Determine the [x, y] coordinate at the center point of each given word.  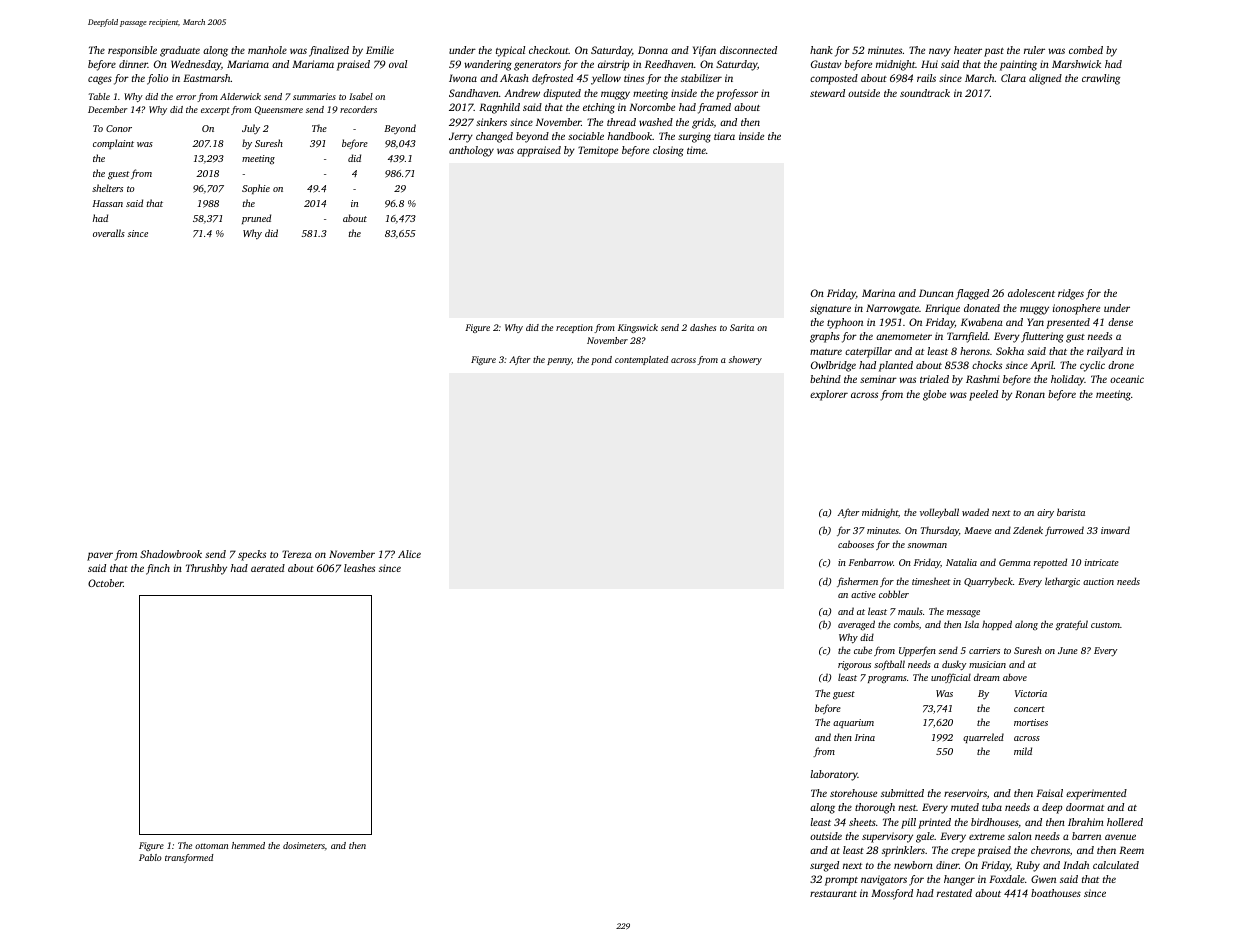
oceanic [1127, 379]
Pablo [150, 857]
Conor [119, 128]
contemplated [642, 360]
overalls [109, 233]
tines [634, 78]
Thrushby [206, 569]
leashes [359, 568]
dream [987, 677]
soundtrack [925, 93]
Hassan [107, 203]
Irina [865, 737]
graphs [825, 337]
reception [574, 328]
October [105, 583]
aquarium [853, 723]
